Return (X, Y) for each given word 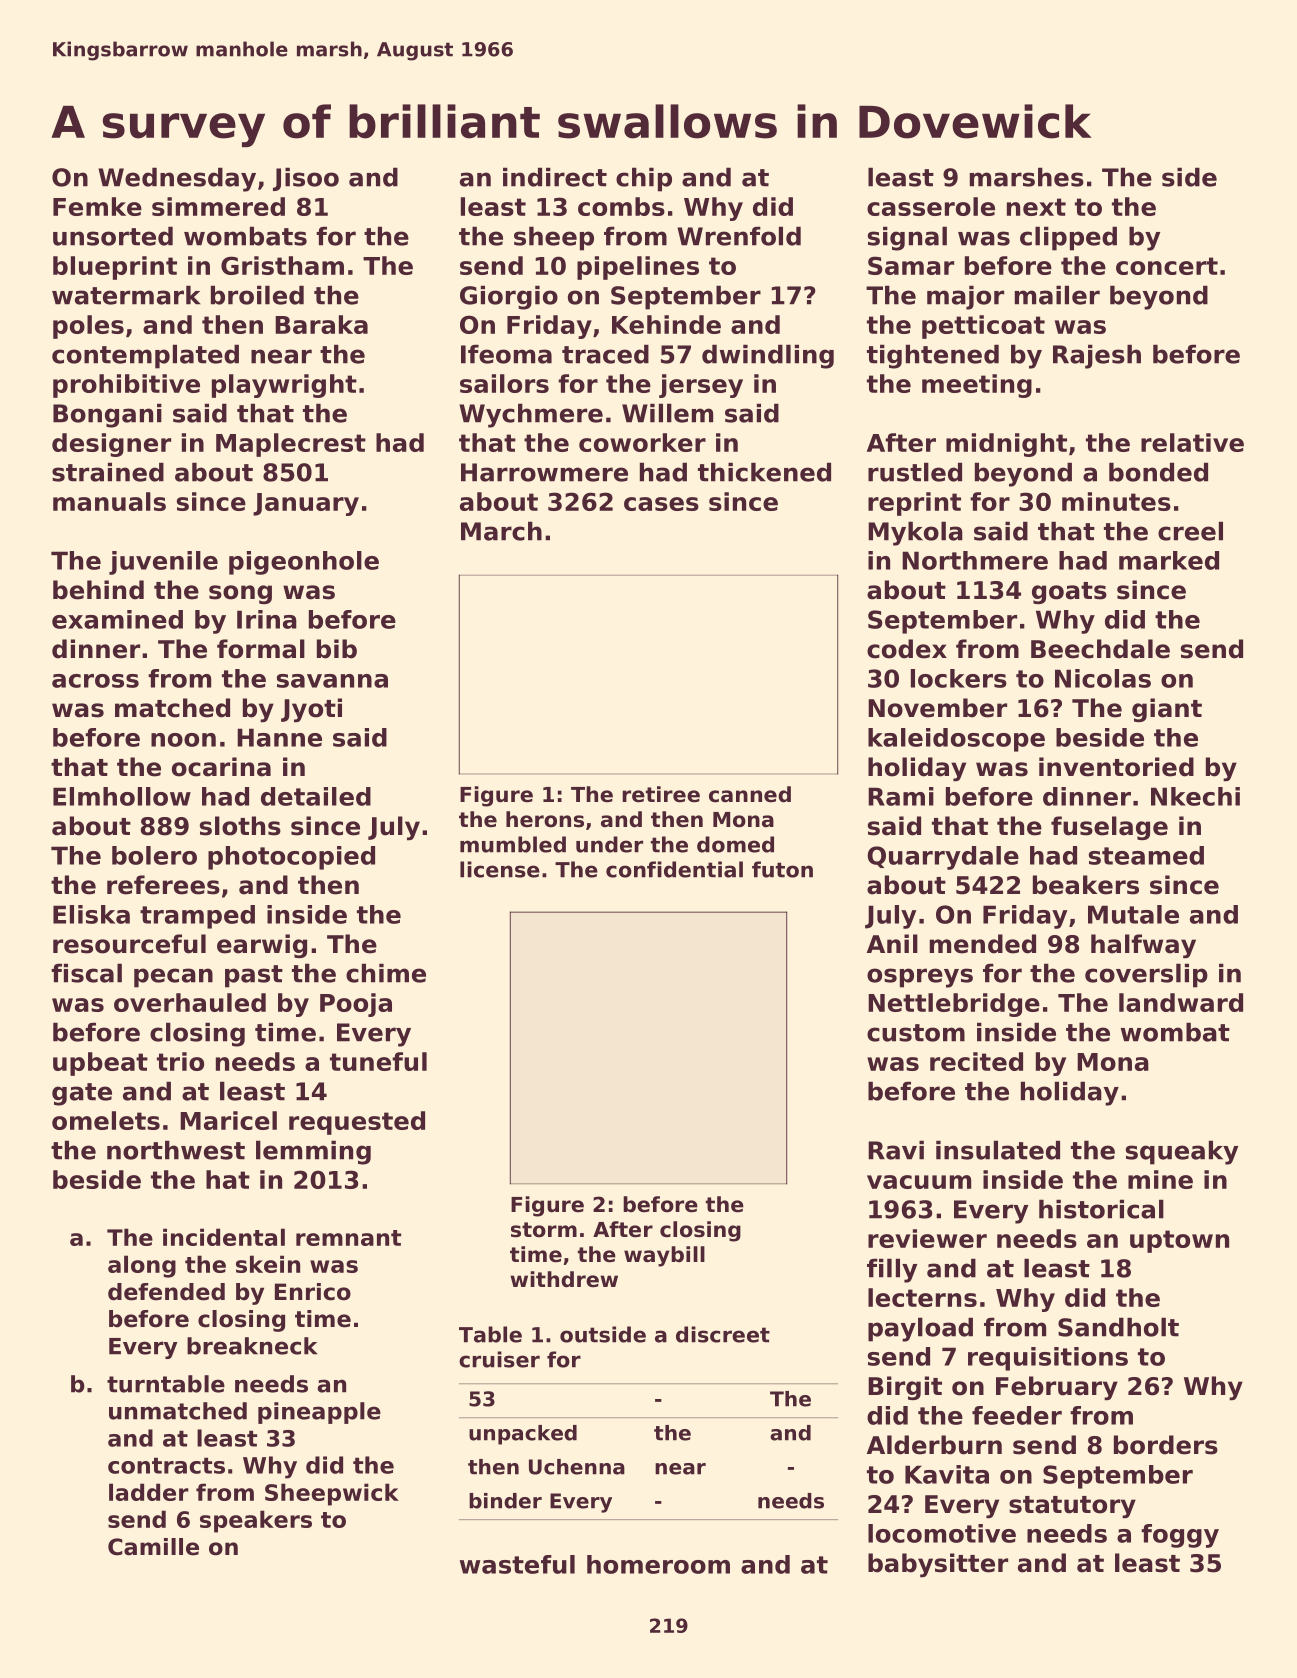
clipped (1068, 238)
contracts (166, 1465)
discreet (723, 1334)
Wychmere (531, 415)
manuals (109, 501)
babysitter (938, 1565)
